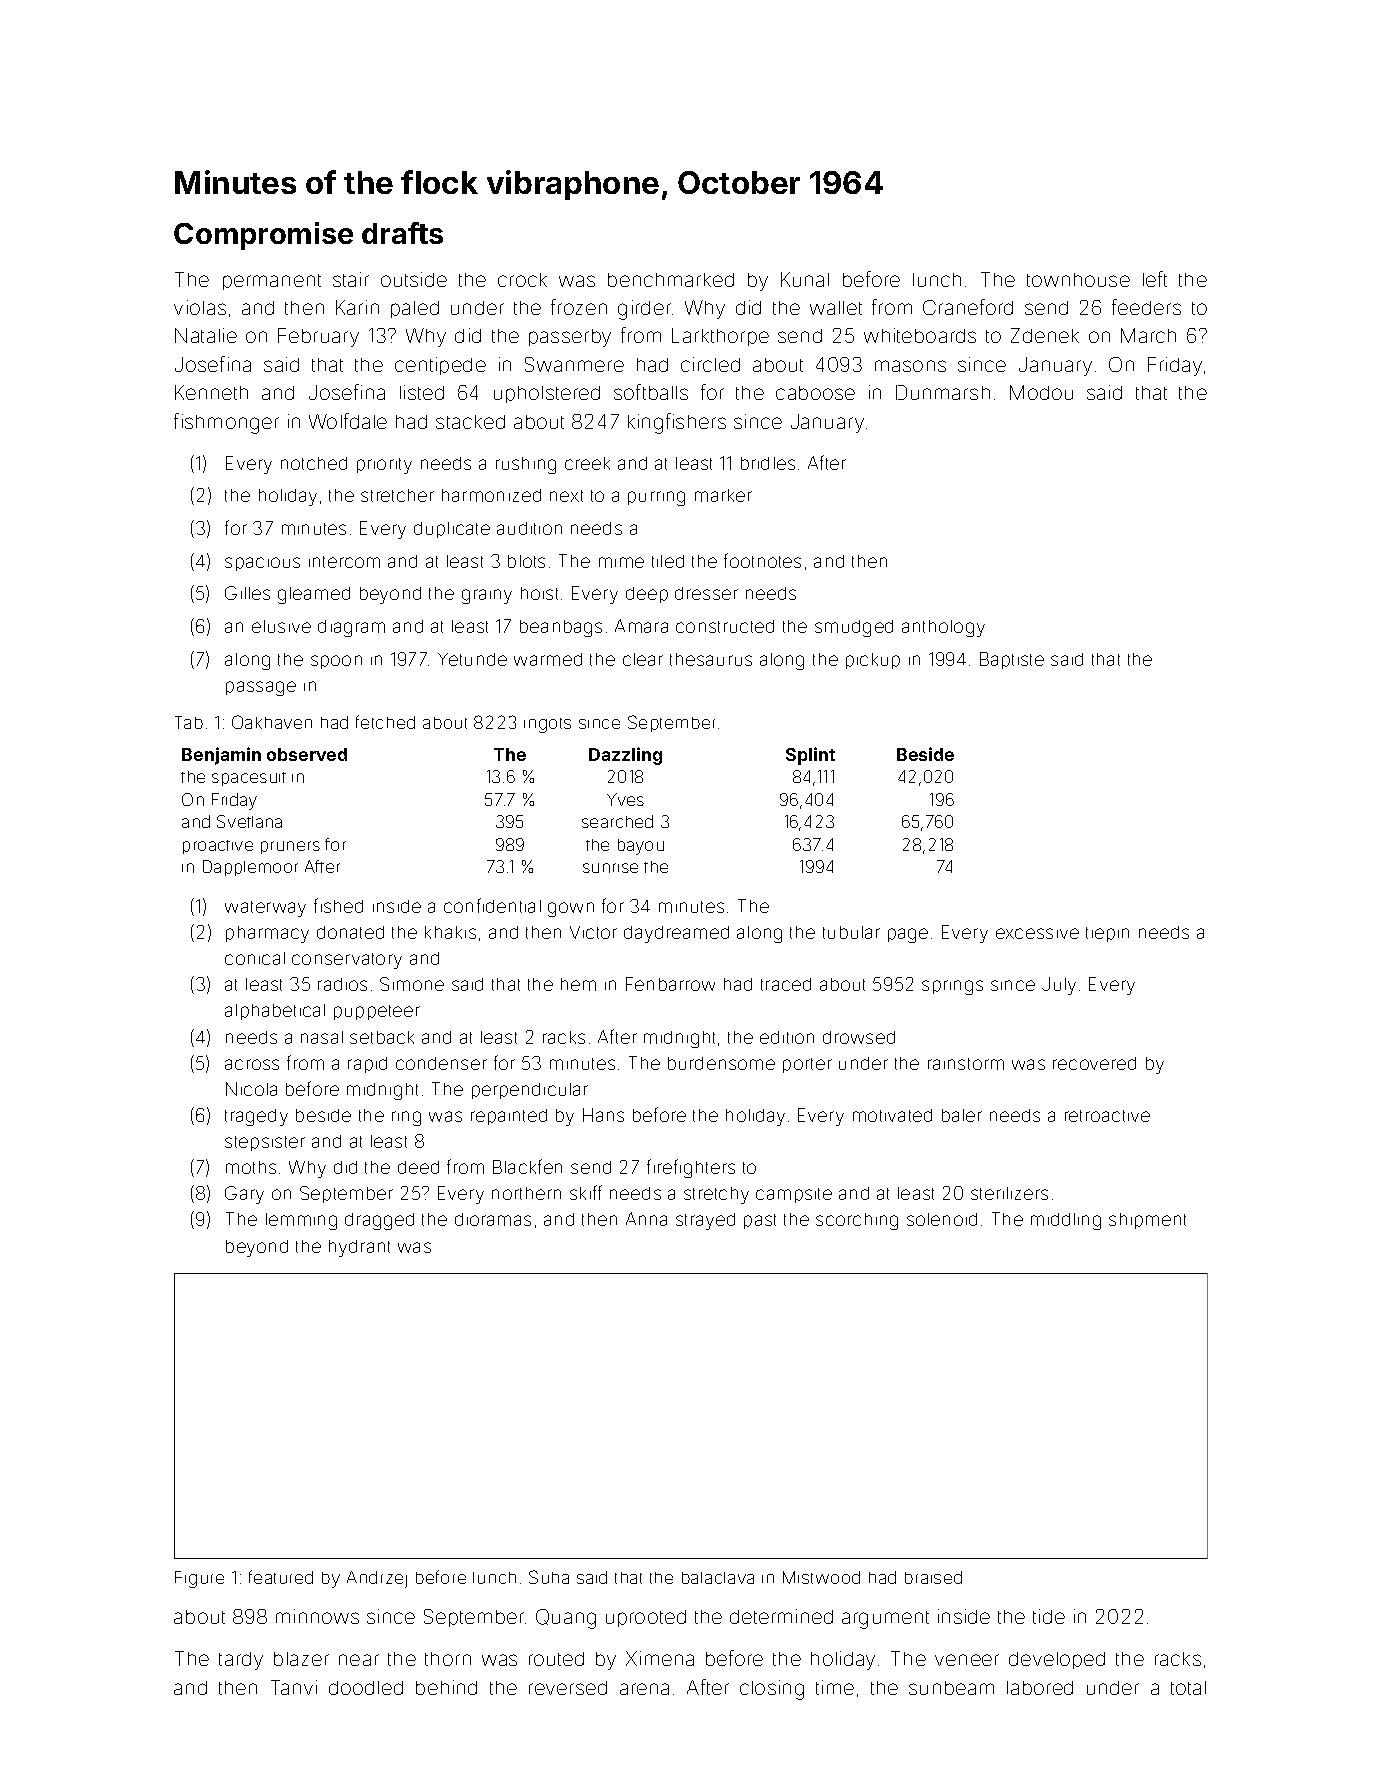  Describe the element at coordinates (1009, 1193) in the screenshot. I see `sterilizers` at that location.
